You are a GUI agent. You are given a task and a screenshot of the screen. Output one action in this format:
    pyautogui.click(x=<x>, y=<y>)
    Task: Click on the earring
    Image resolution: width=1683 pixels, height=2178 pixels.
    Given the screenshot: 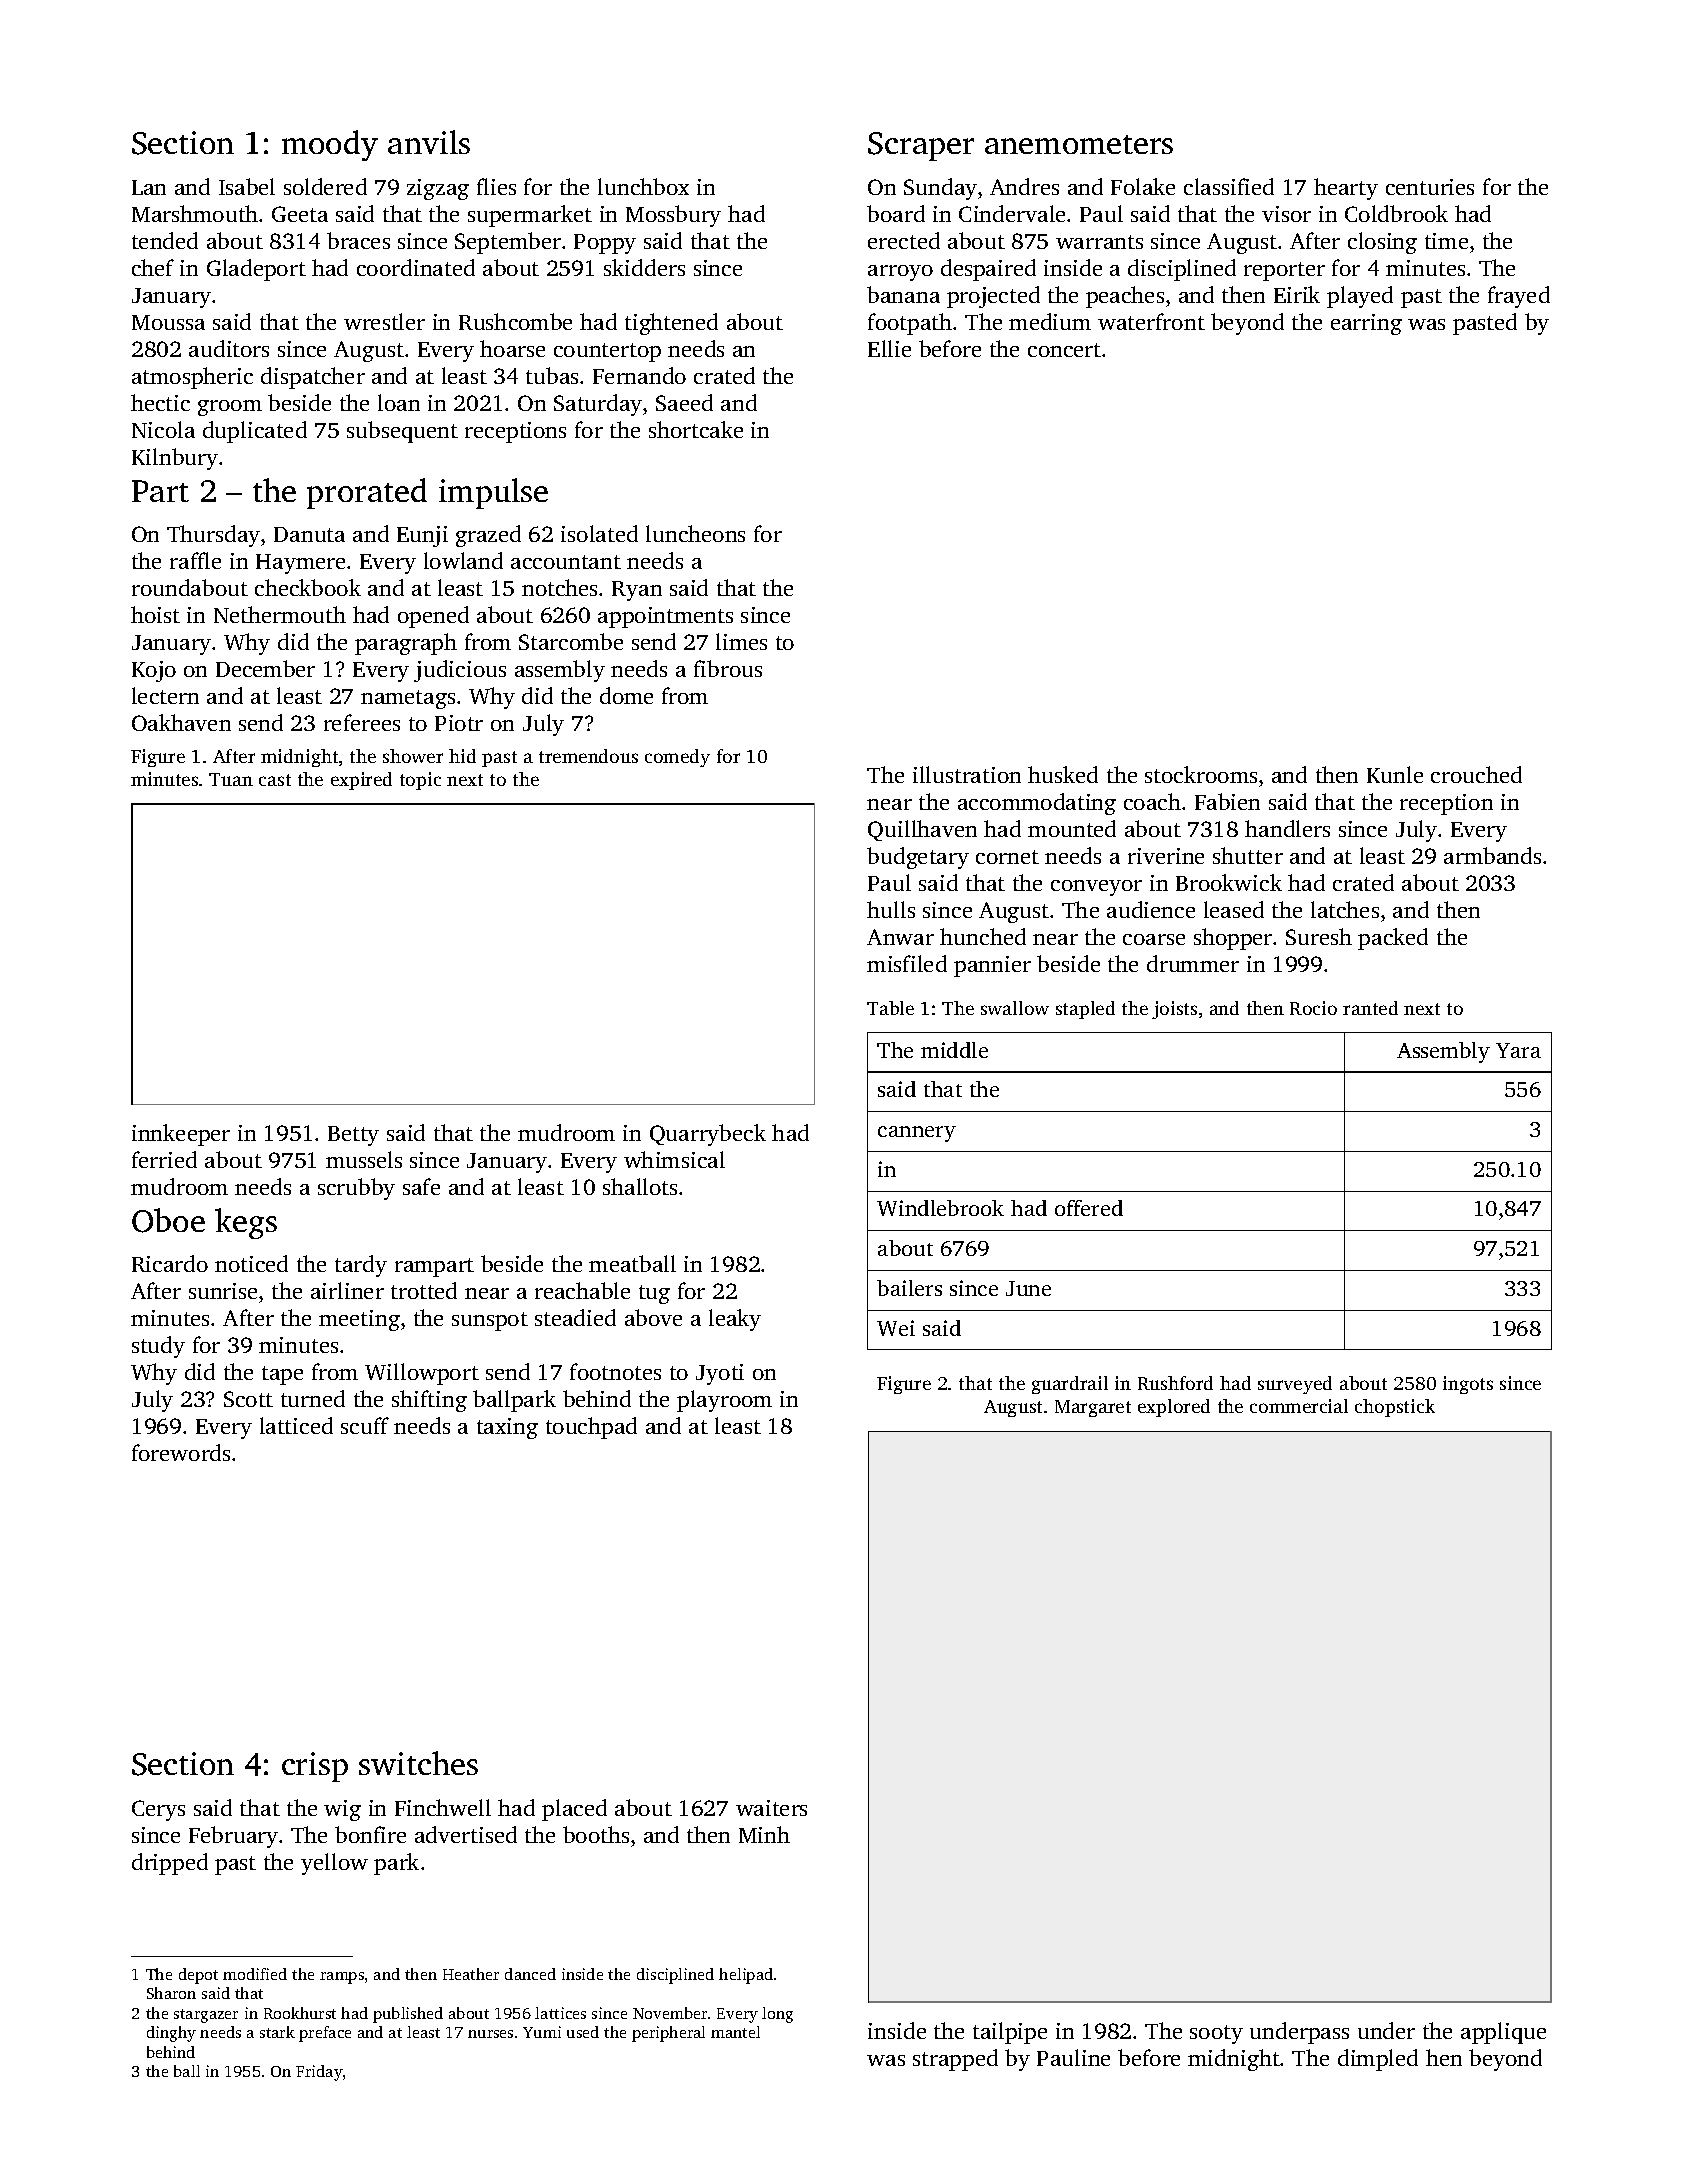 What is the action you would take?
    pyautogui.click(x=1366, y=324)
